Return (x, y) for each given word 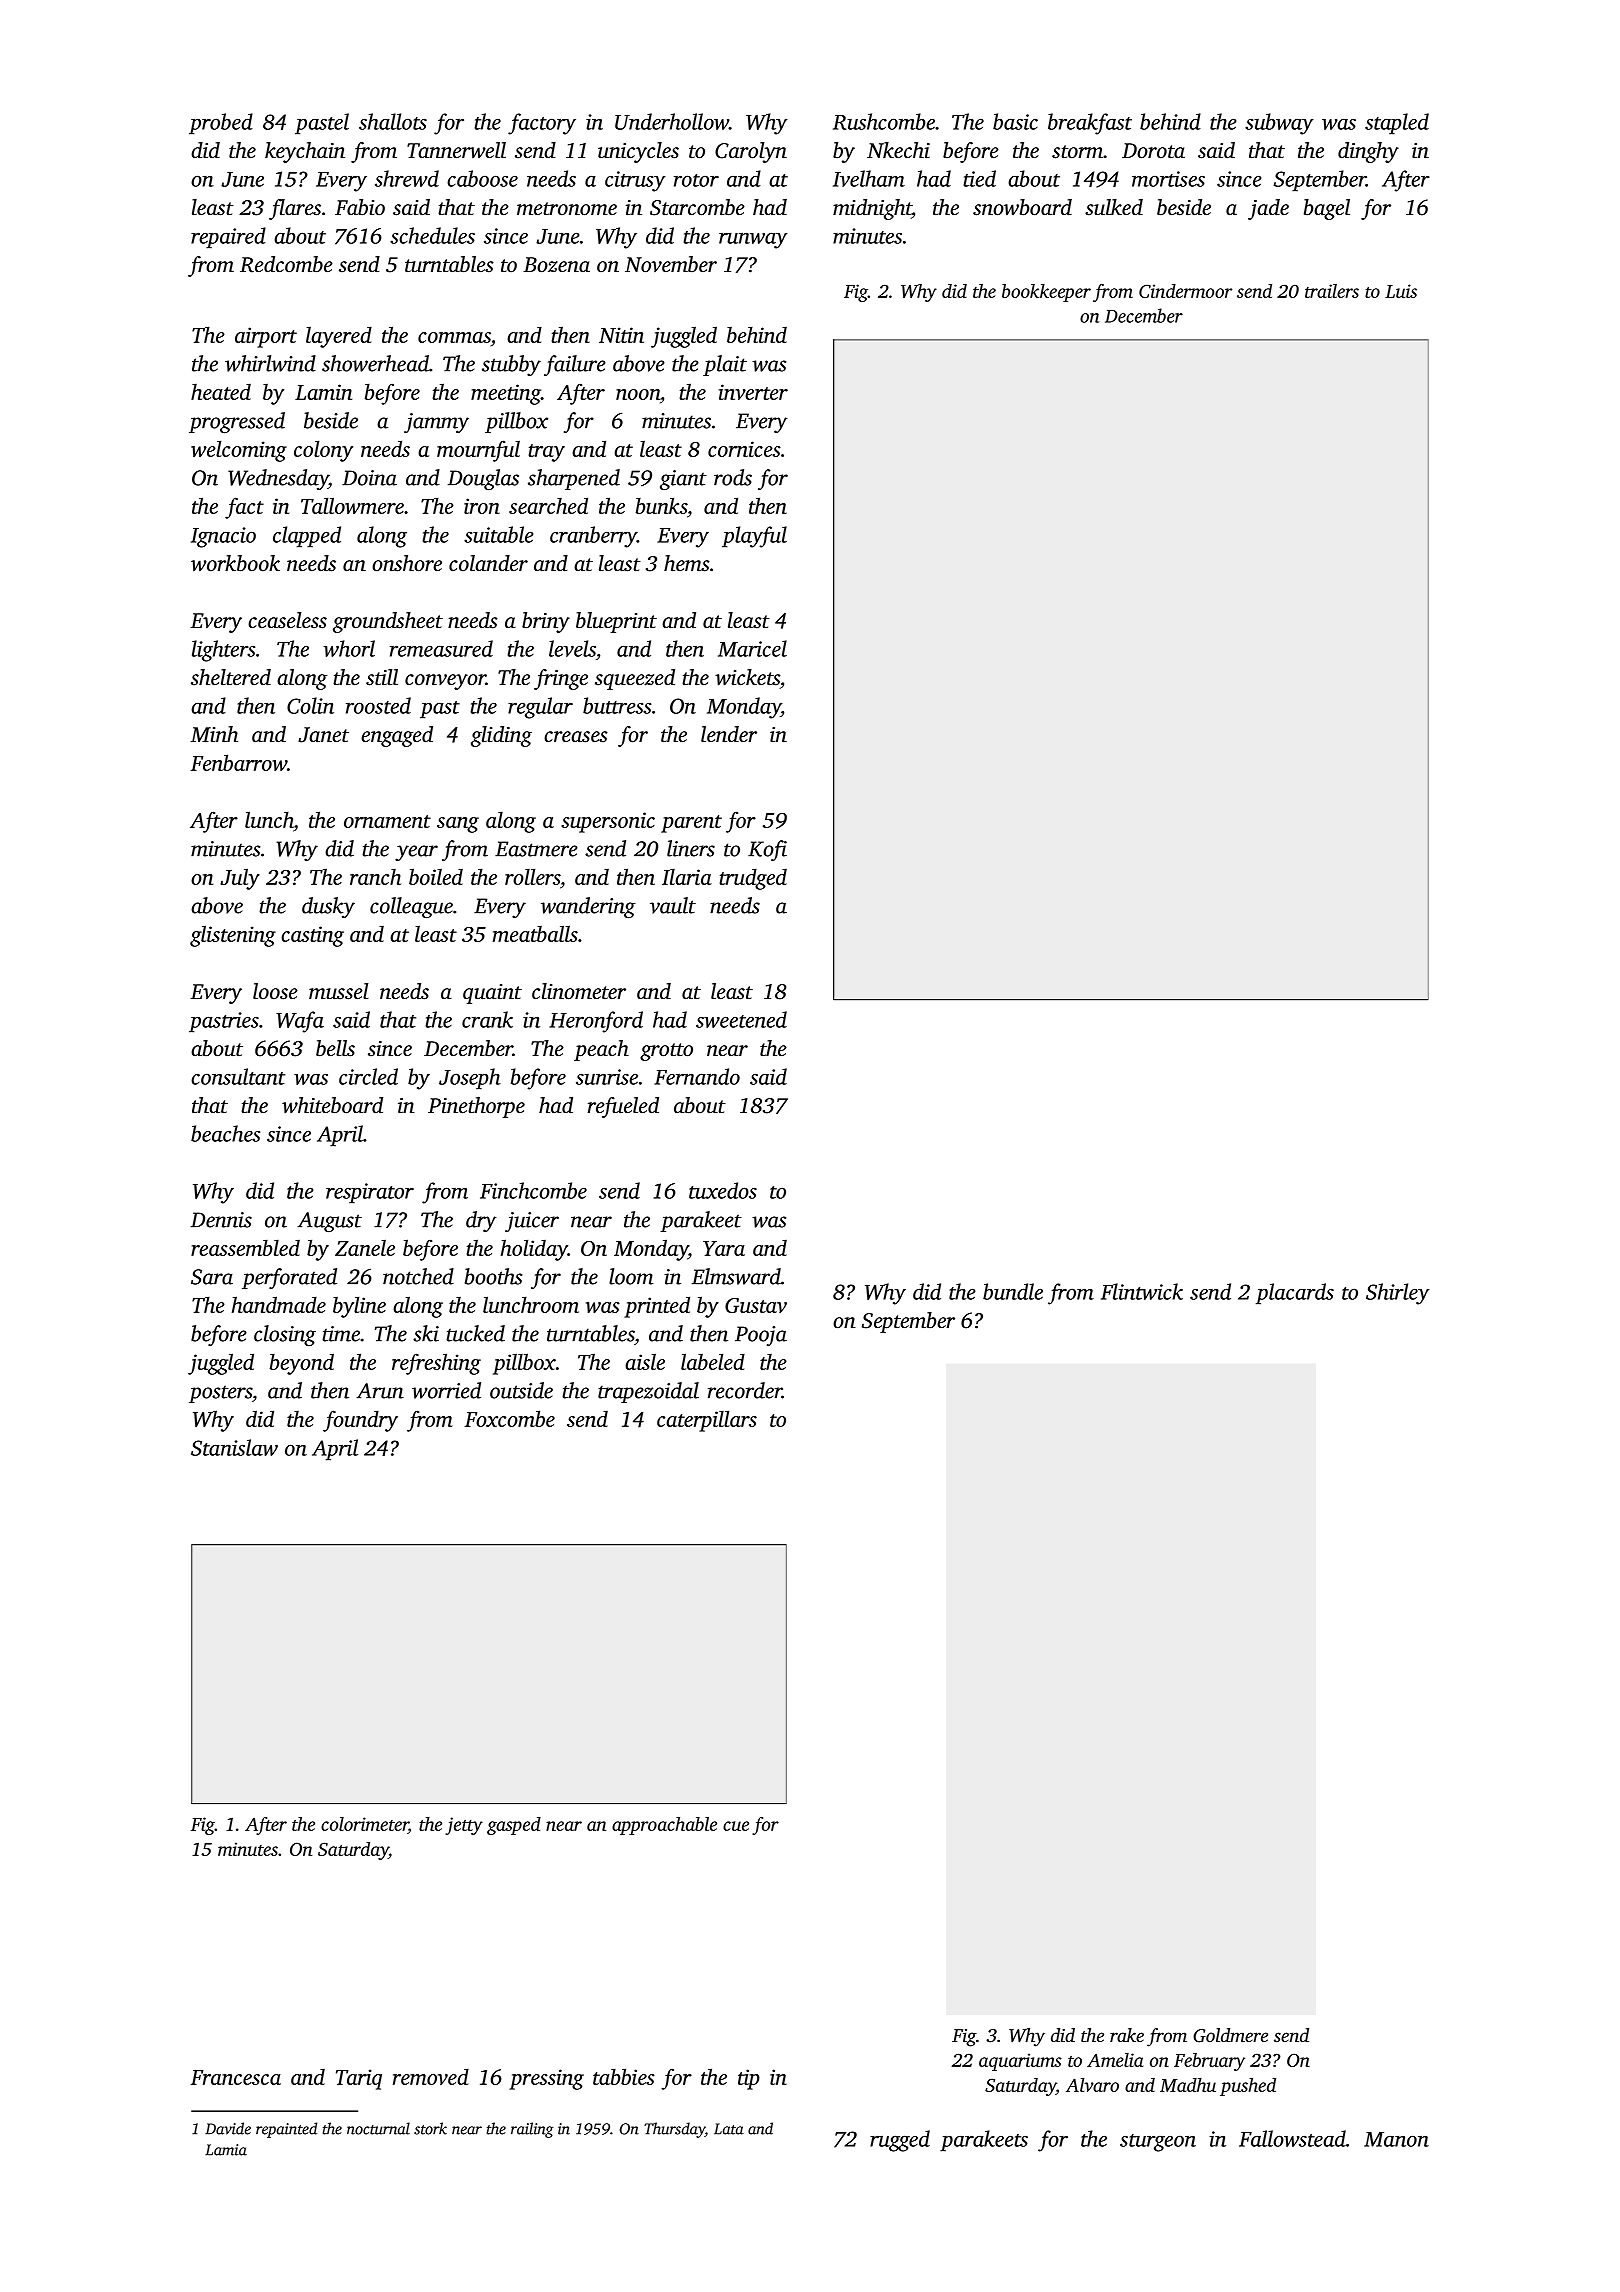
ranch (375, 877)
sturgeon (1158, 2143)
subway (1279, 124)
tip (749, 2079)
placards (1295, 1293)
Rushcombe (884, 121)
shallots (393, 121)
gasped (514, 1826)
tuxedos (723, 1190)
